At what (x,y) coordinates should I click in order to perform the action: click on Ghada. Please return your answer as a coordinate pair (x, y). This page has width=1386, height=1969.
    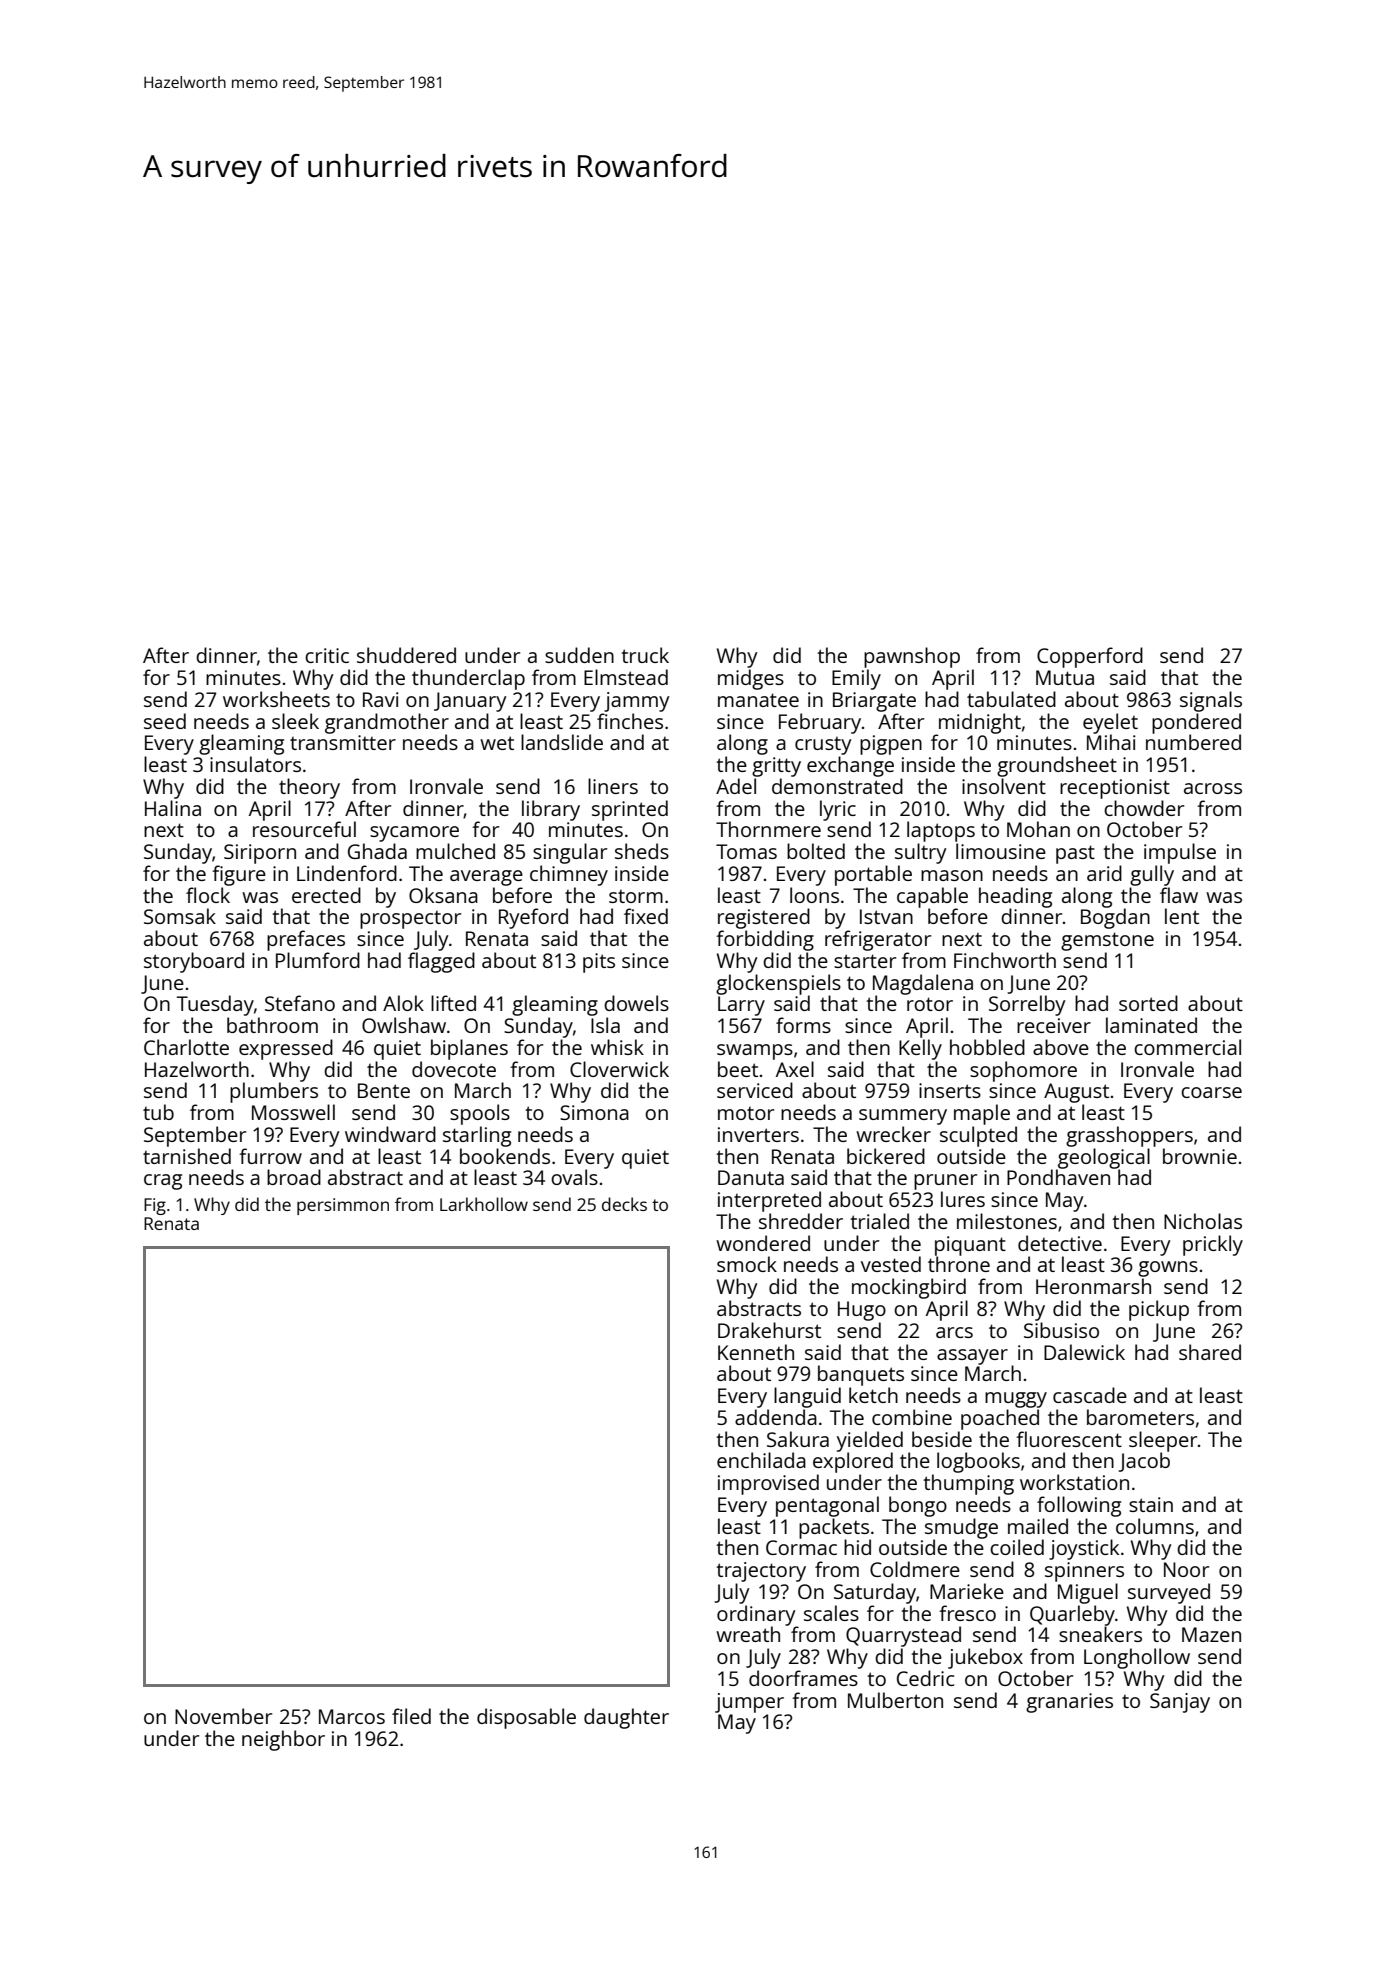
    Looking at the image, I should click on (377, 851).
